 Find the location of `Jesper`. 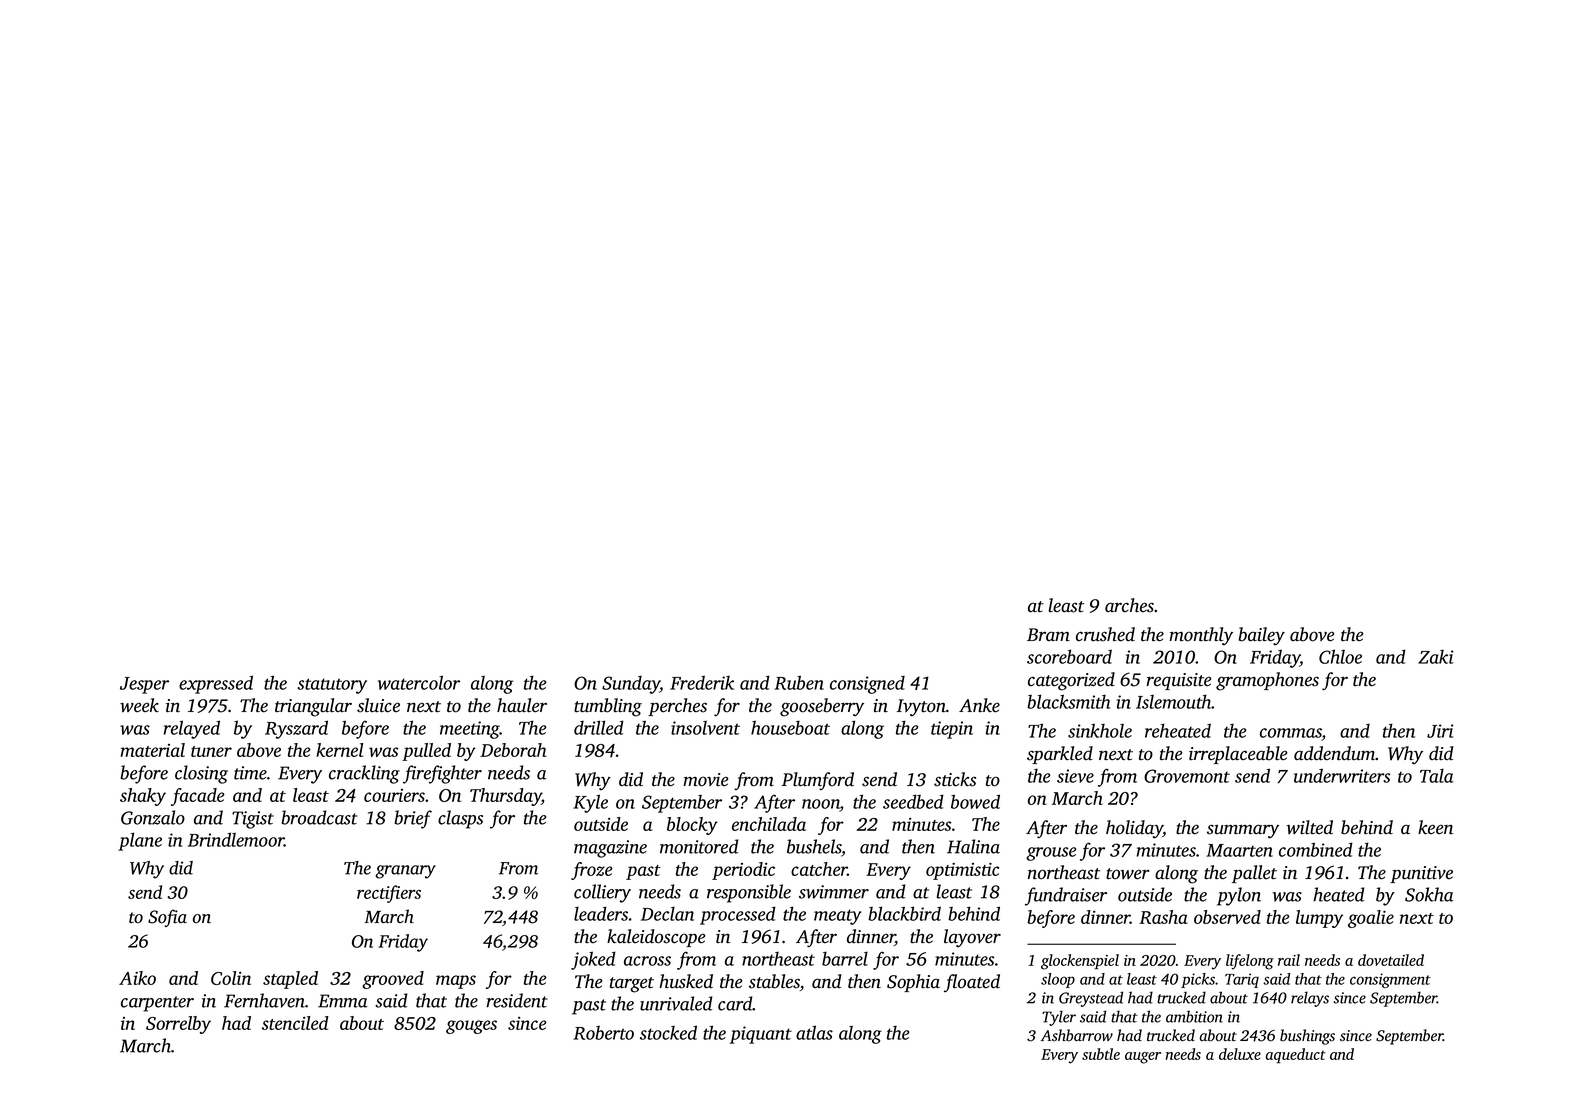

Jesper is located at coordinates (144, 685).
